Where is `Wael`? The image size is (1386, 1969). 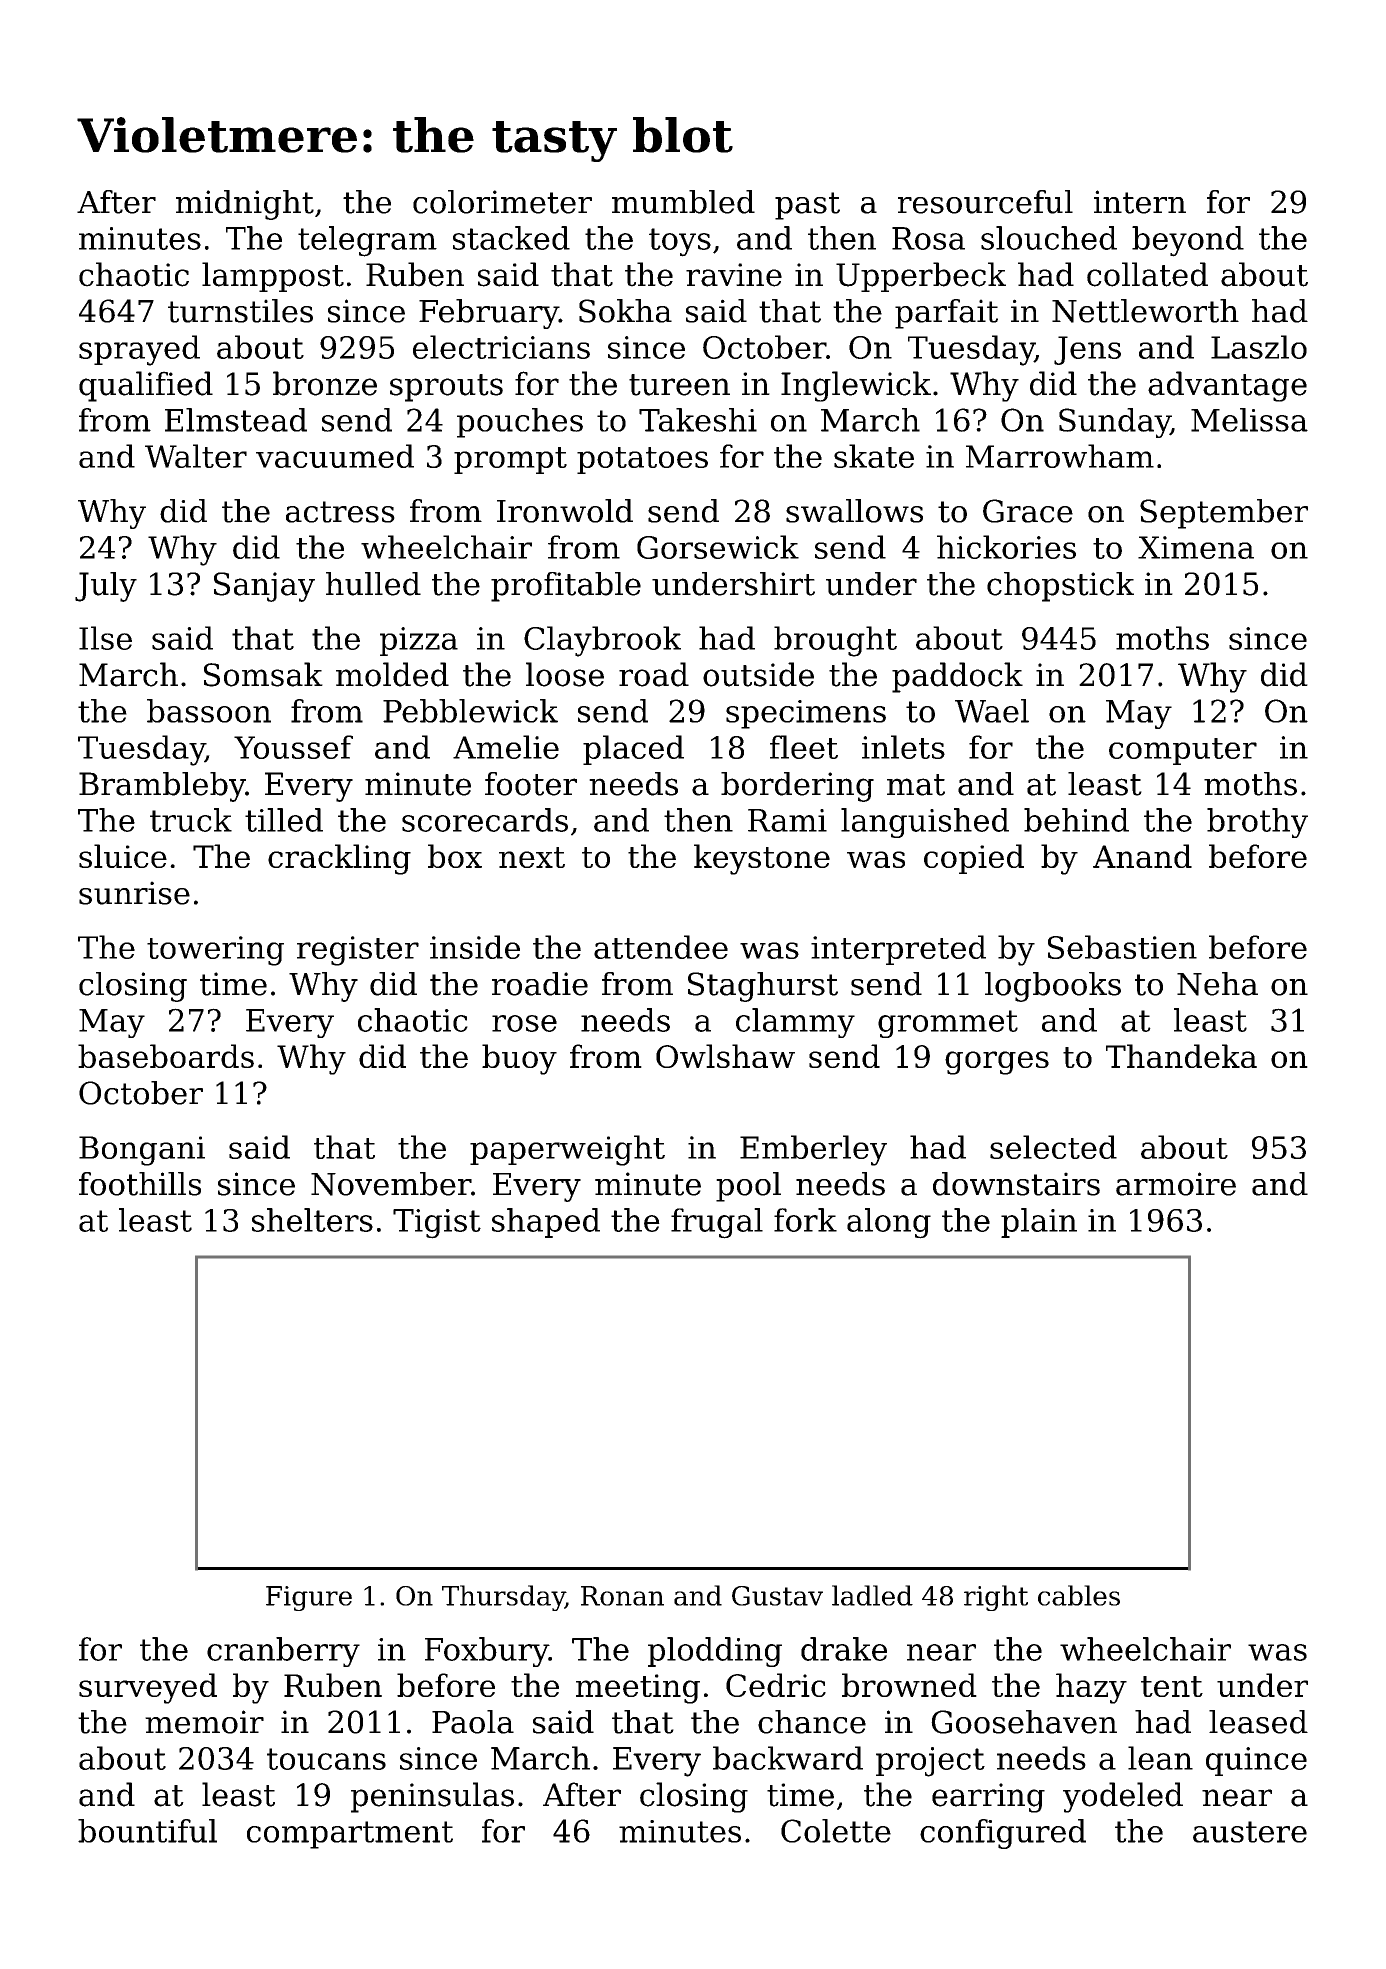
Wael is located at coordinates (992, 711).
